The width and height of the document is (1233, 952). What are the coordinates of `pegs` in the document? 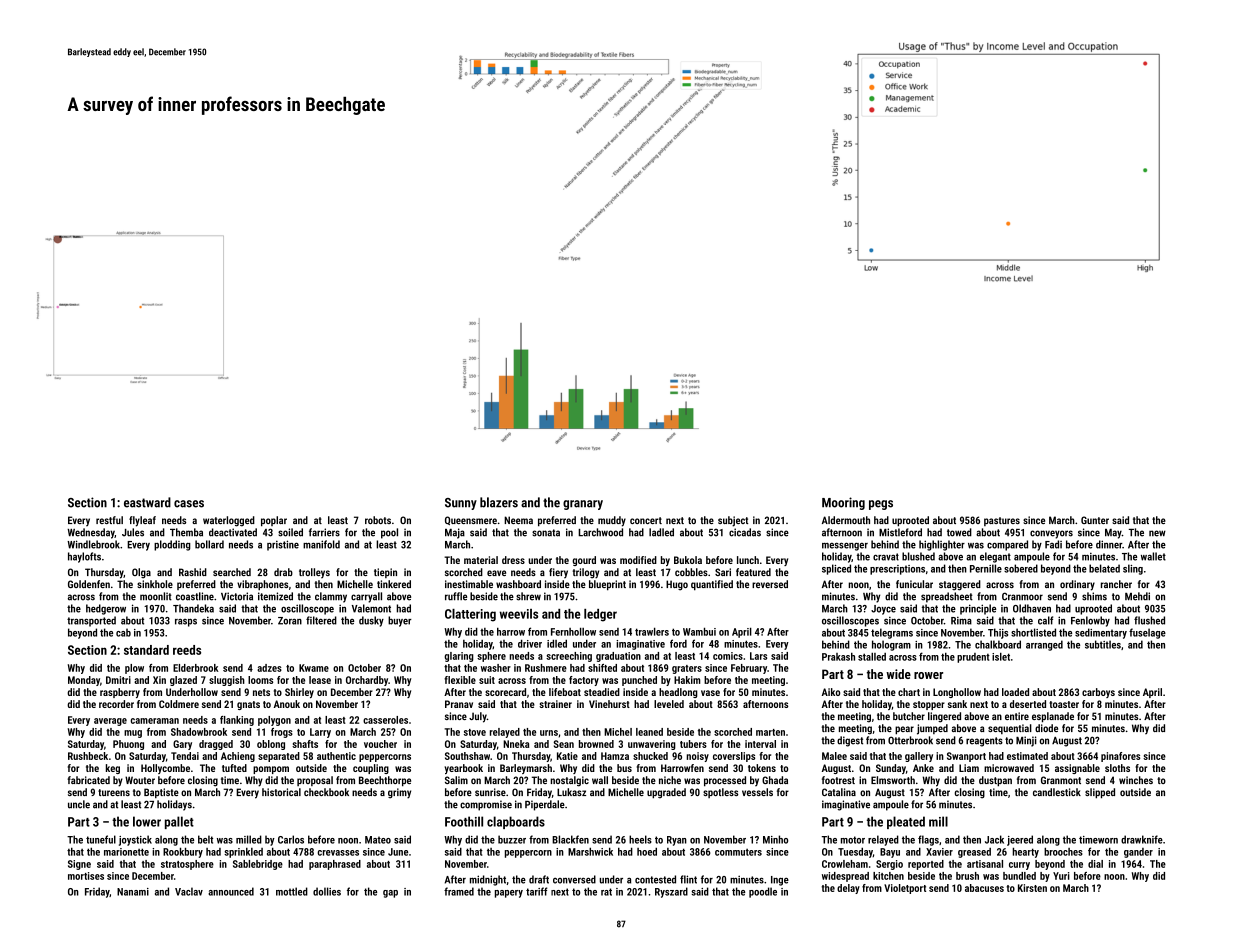 It's located at (881, 505).
